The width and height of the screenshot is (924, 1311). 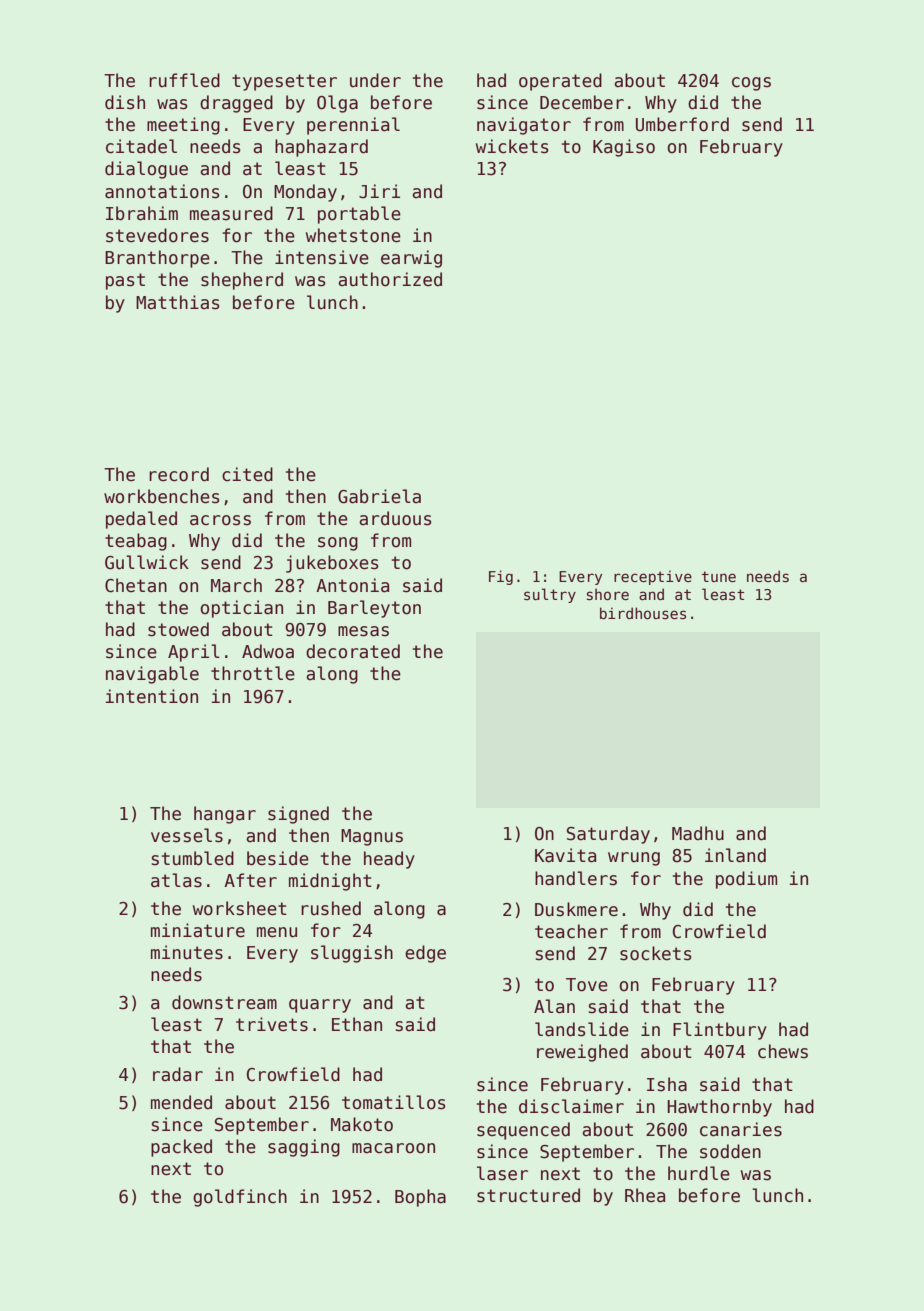 I want to click on edge, so click(x=425, y=954).
